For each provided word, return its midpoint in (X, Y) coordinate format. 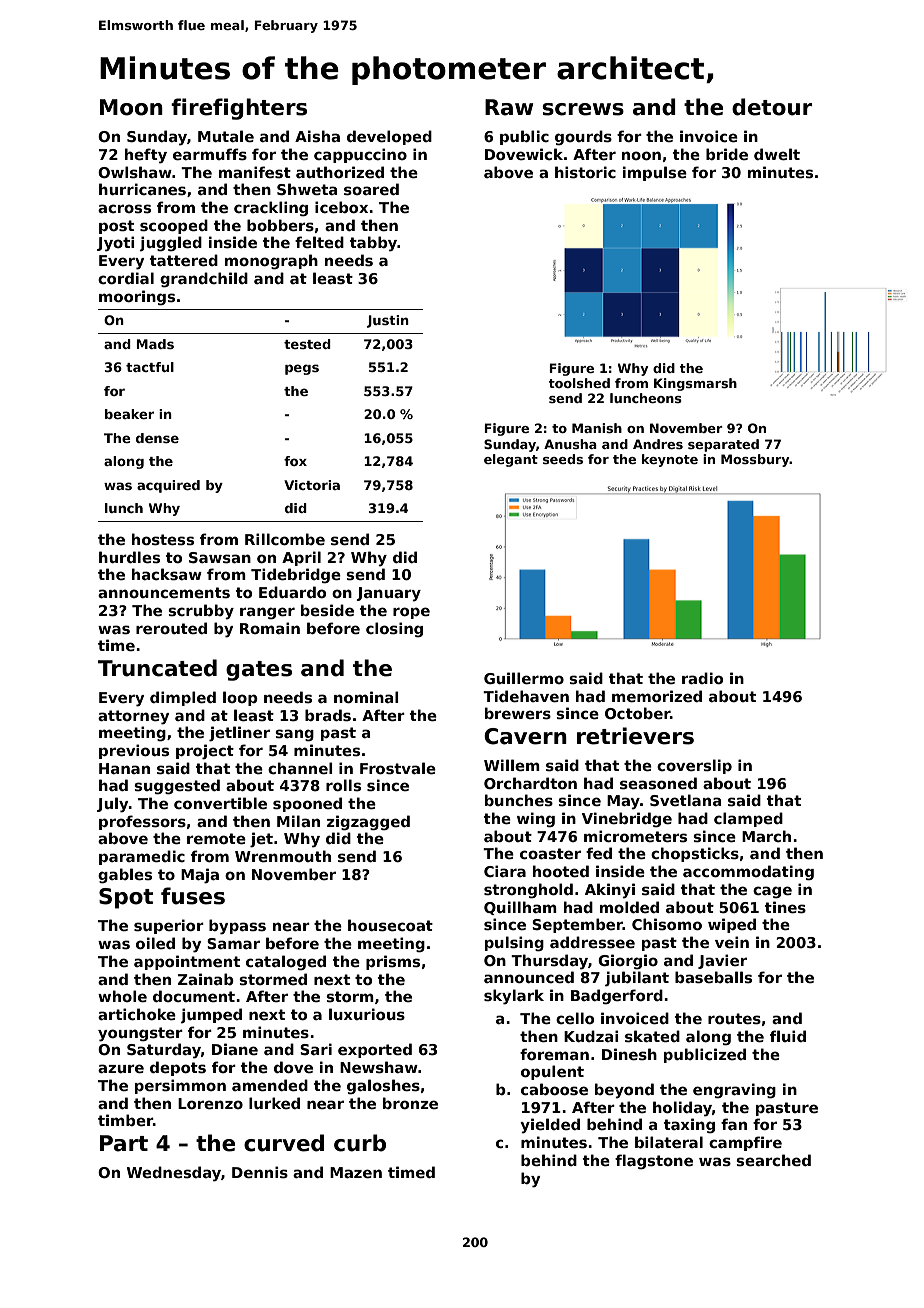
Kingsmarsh (695, 384)
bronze (410, 1103)
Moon (131, 107)
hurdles (129, 557)
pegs (302, 369)
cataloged (286, 962)
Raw (509, 107)
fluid (788, 1036)
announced (529, 977)
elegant (511, 460)
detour (772, 107)
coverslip (694, 766)
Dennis (260, 1172)
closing (394, 629)
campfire (745, 1143)
